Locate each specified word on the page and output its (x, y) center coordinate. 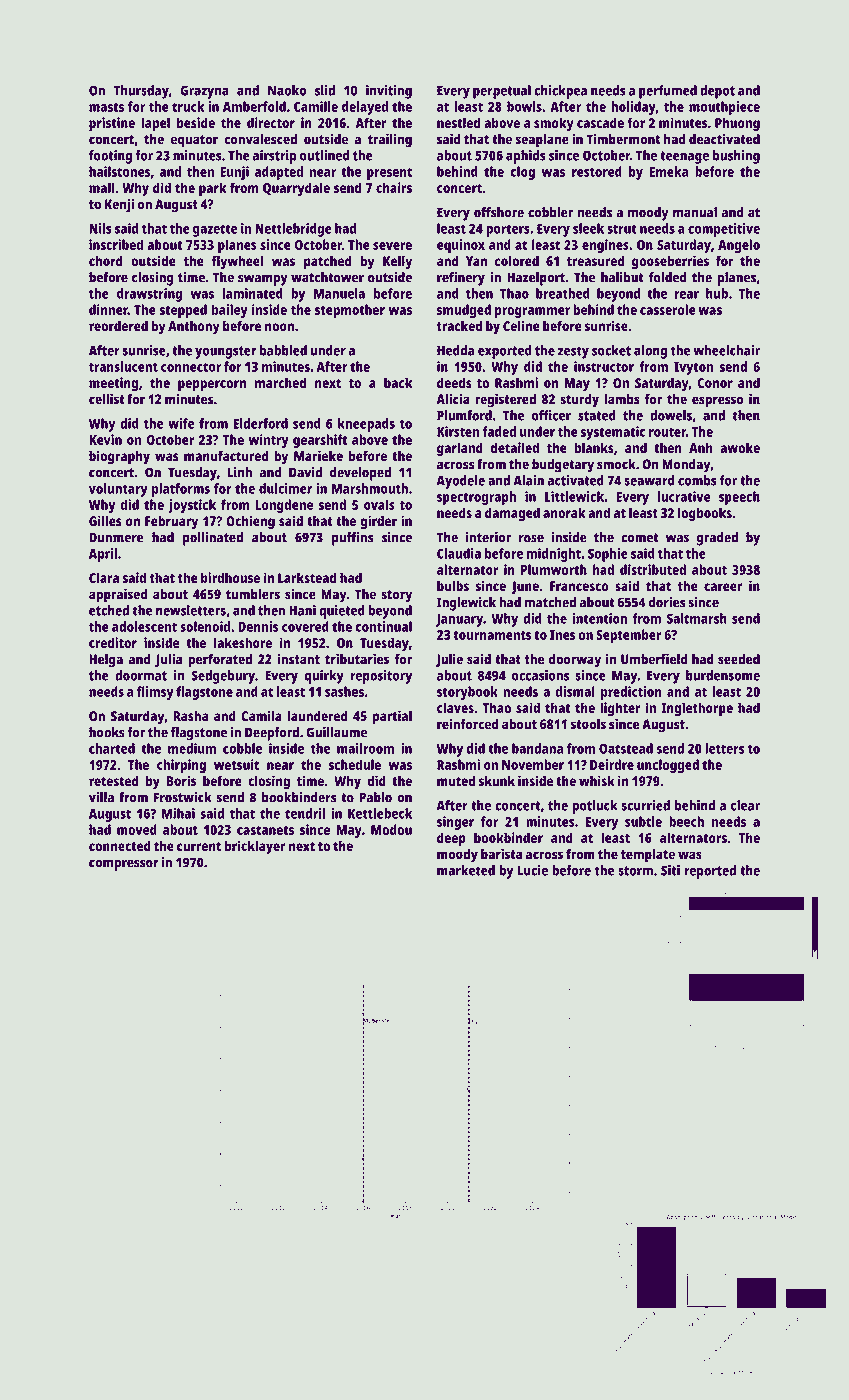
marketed (466, 870)
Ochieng (250, 522)
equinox (461, 246)
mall (102, 187)
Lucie (533, 870)
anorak (564, 512)
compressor (124, 865)
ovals (379, 504)
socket (611, 350)
